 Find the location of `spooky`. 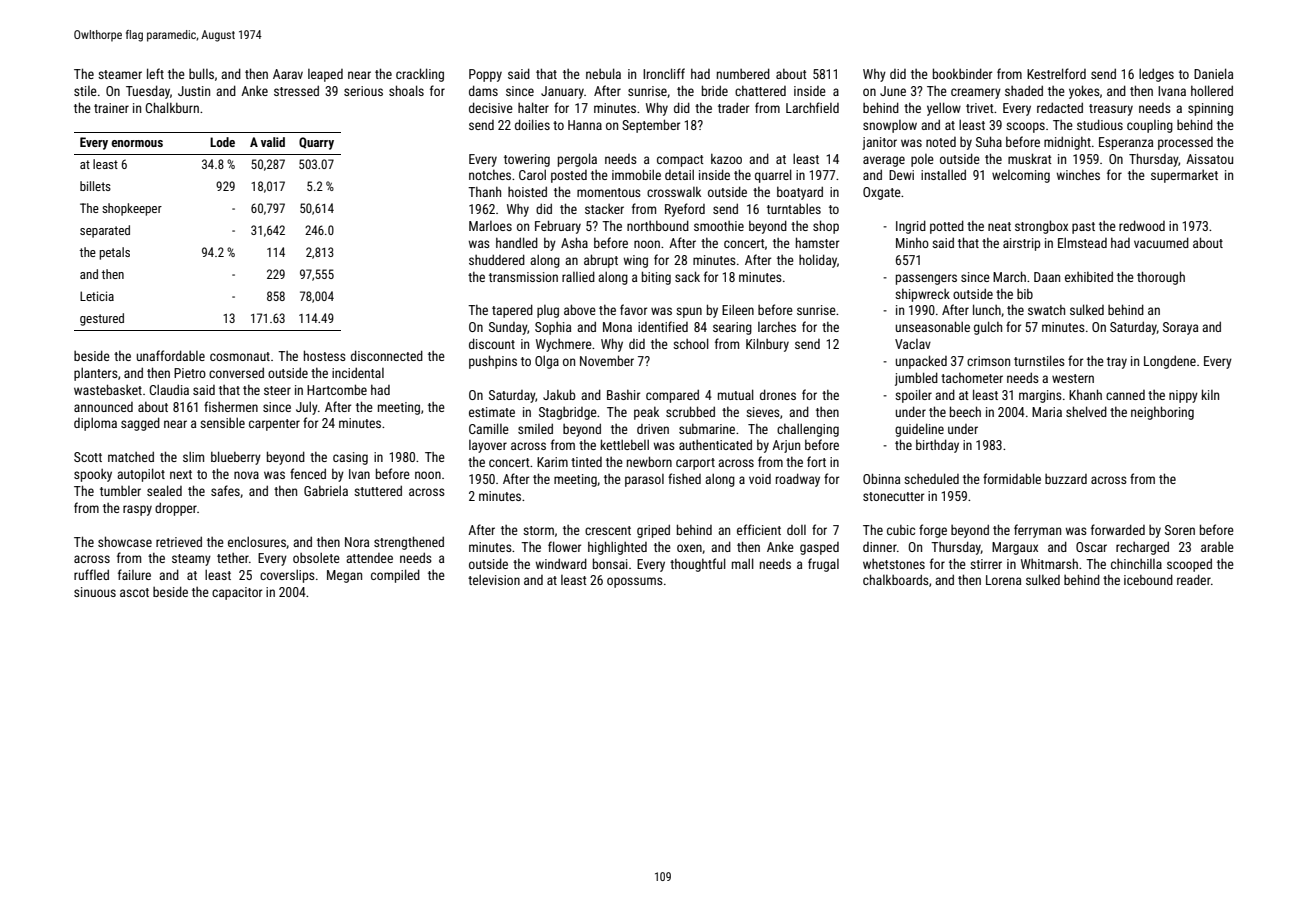

spooky is located at coordinates (93, 475).
